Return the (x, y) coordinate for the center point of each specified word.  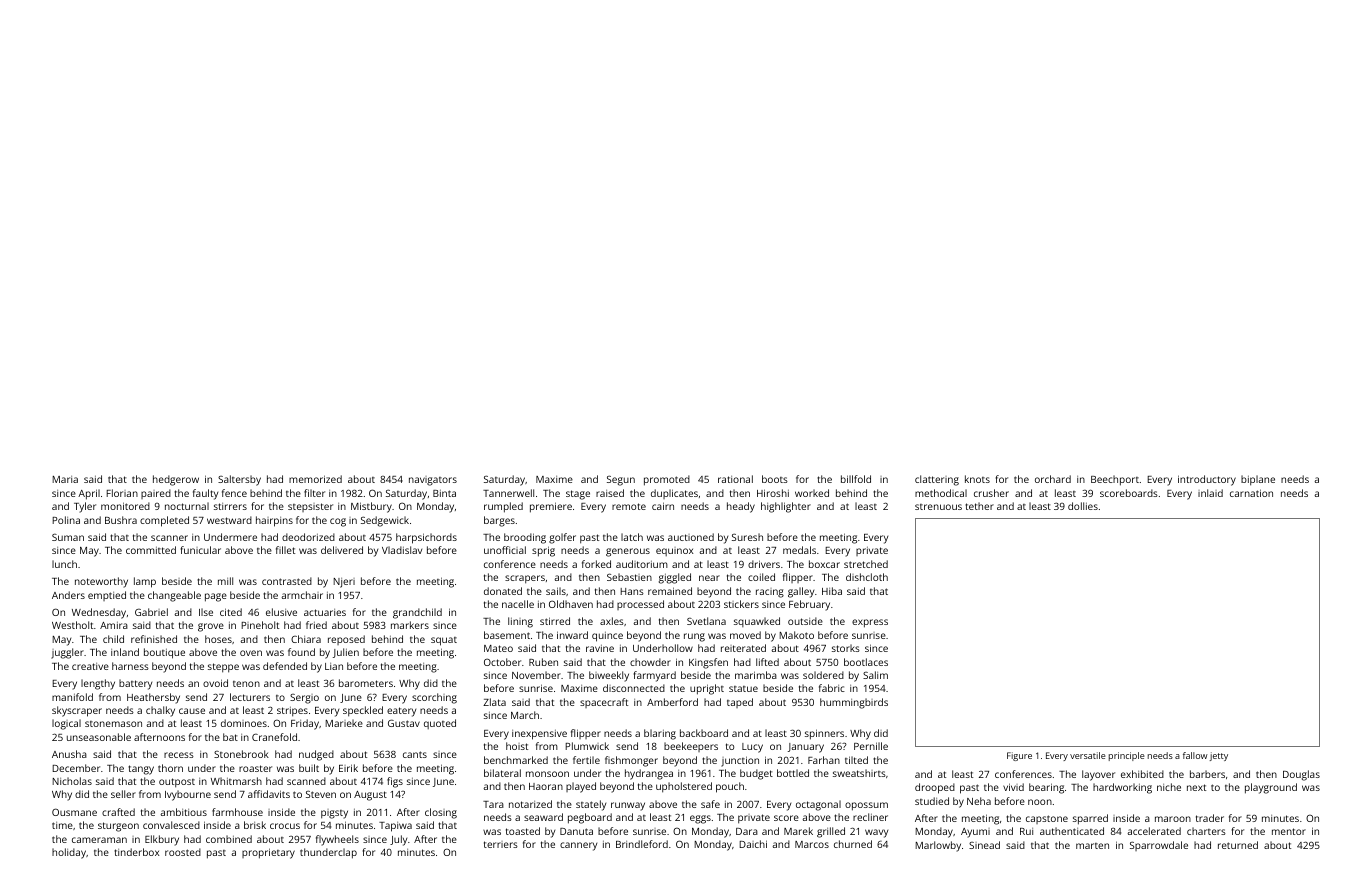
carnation (1251, 493)
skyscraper (77, 711)
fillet (285, 550)
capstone (1047, 819)
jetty (1219, 756)
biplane (1258, 480)
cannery (578, 846)
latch (632, 537)
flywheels (337, 840)
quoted (440, 724)
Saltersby (239, 480)
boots (775, 479)
